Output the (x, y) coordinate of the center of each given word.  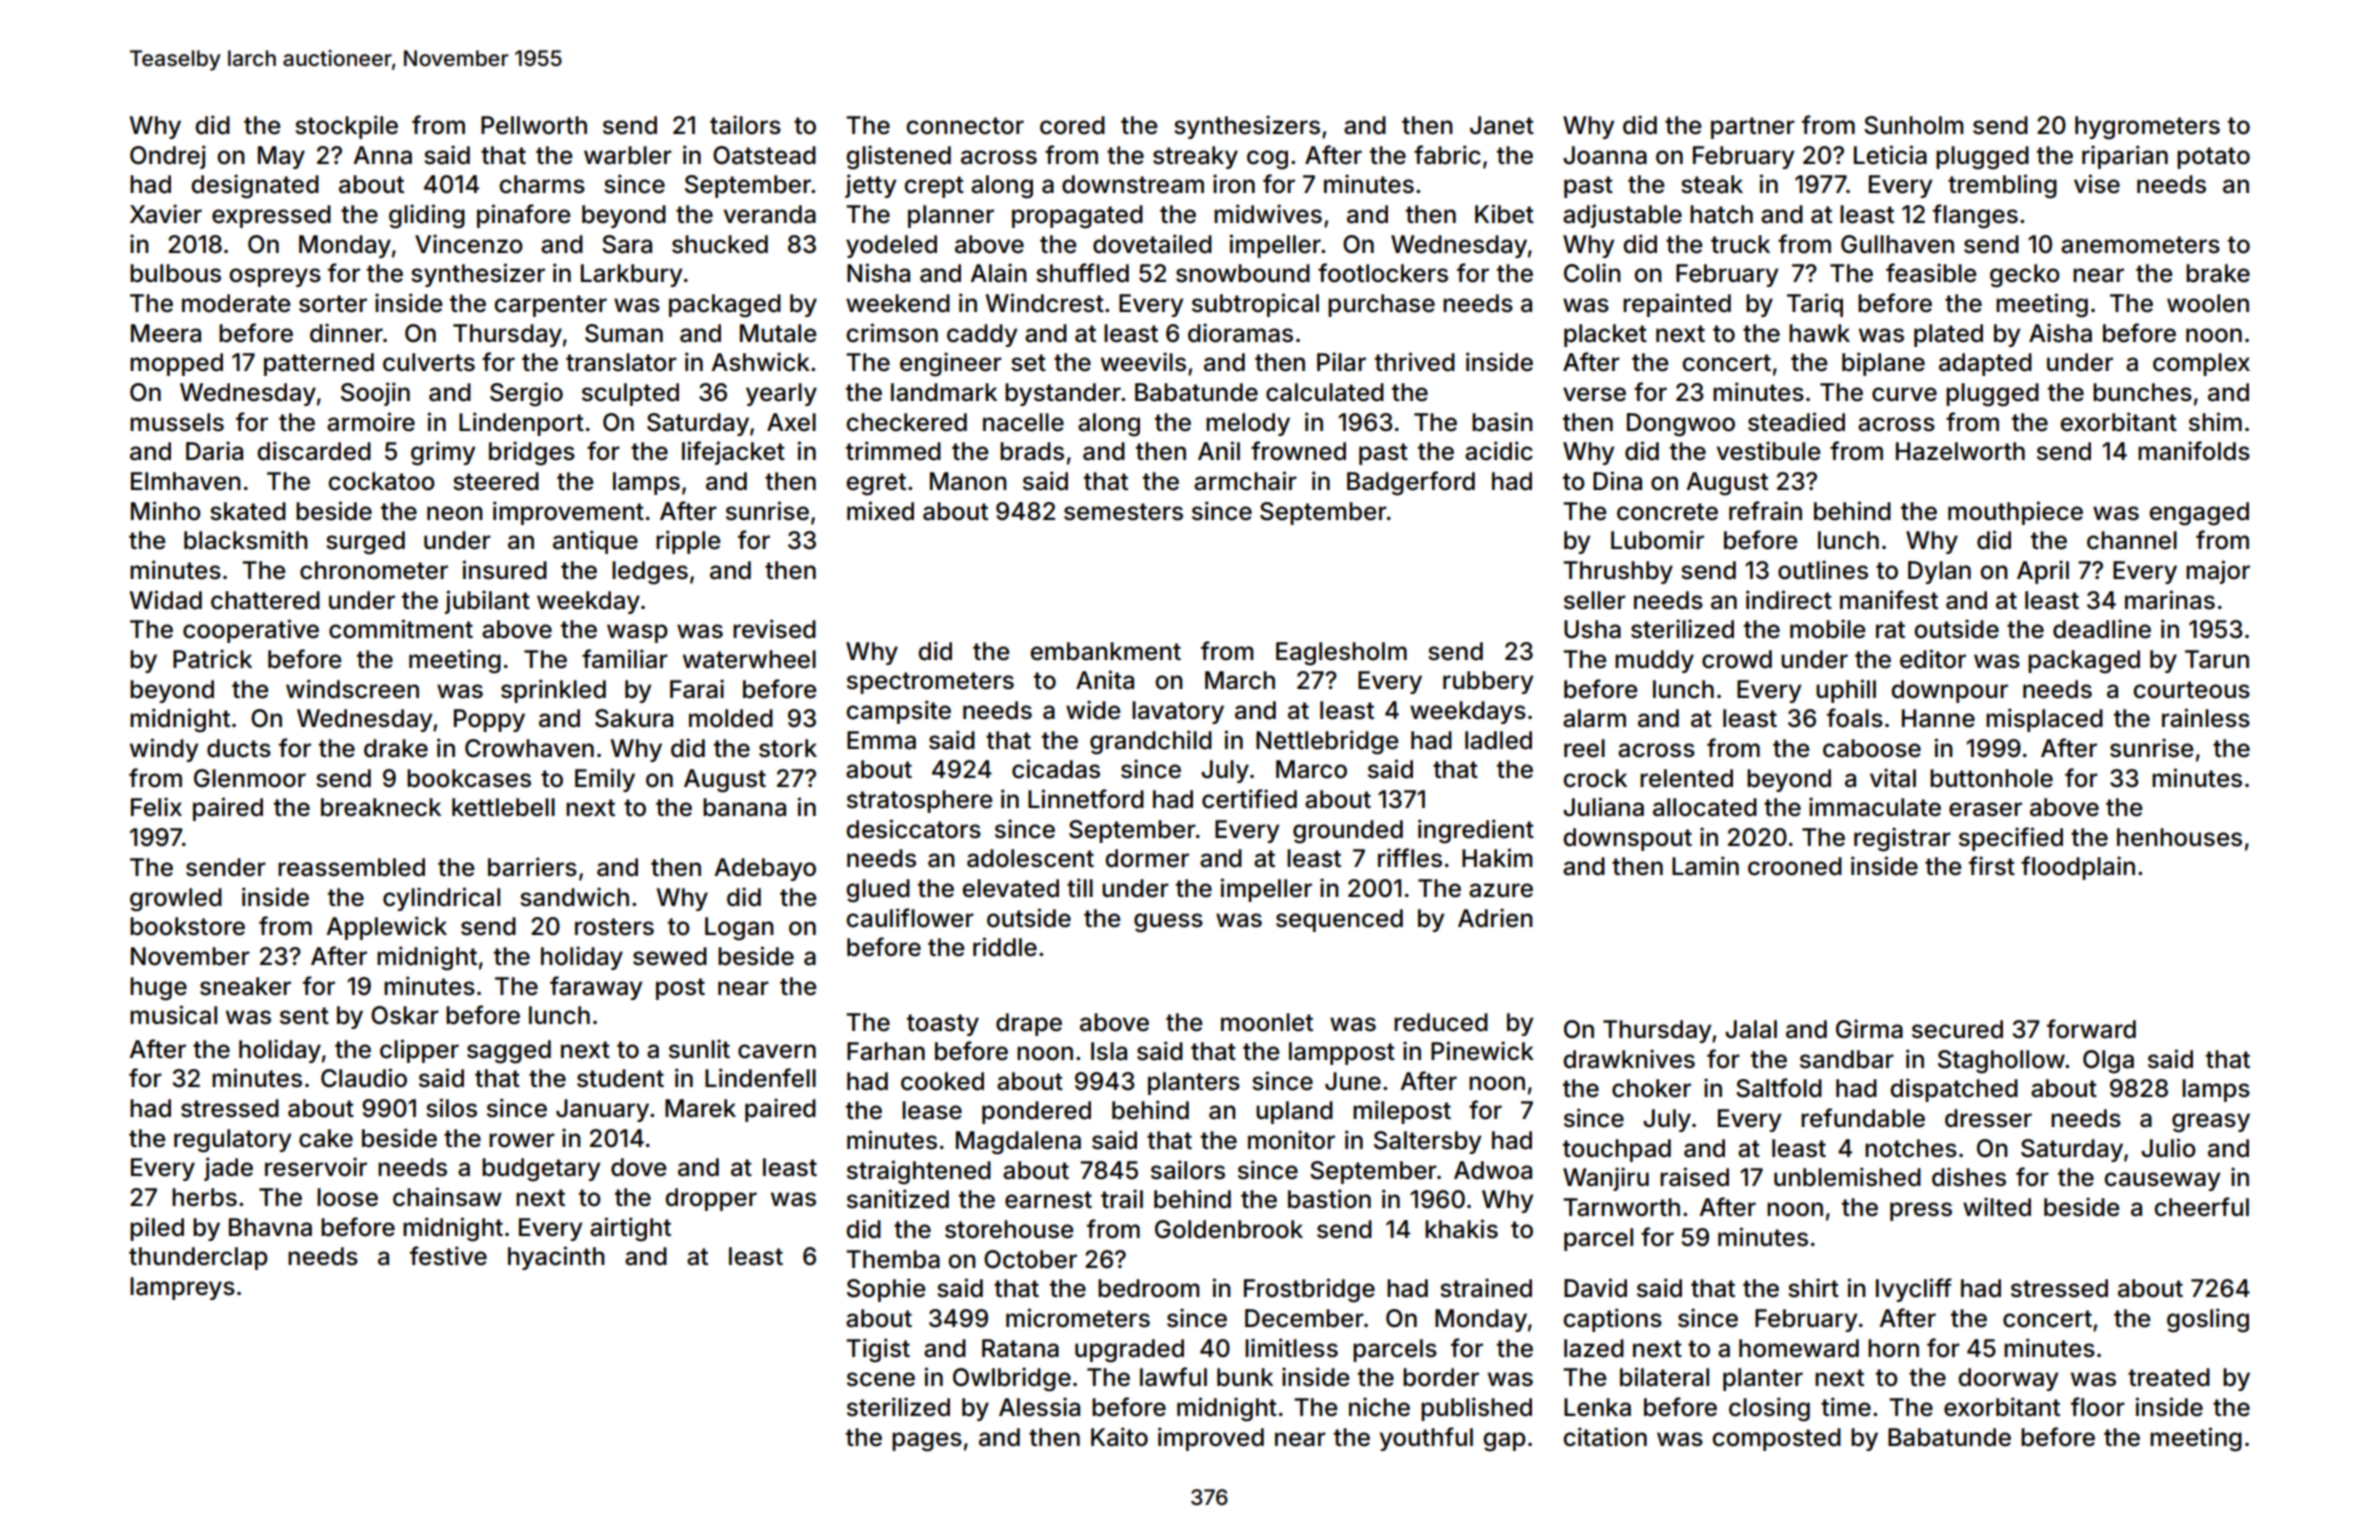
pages (927, 1442)
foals (1855, 718)
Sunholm (1914, 125)
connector (965, 126)
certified (1249, 799)
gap (1504, 1442)
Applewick (386, 928)
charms (542, 184)
